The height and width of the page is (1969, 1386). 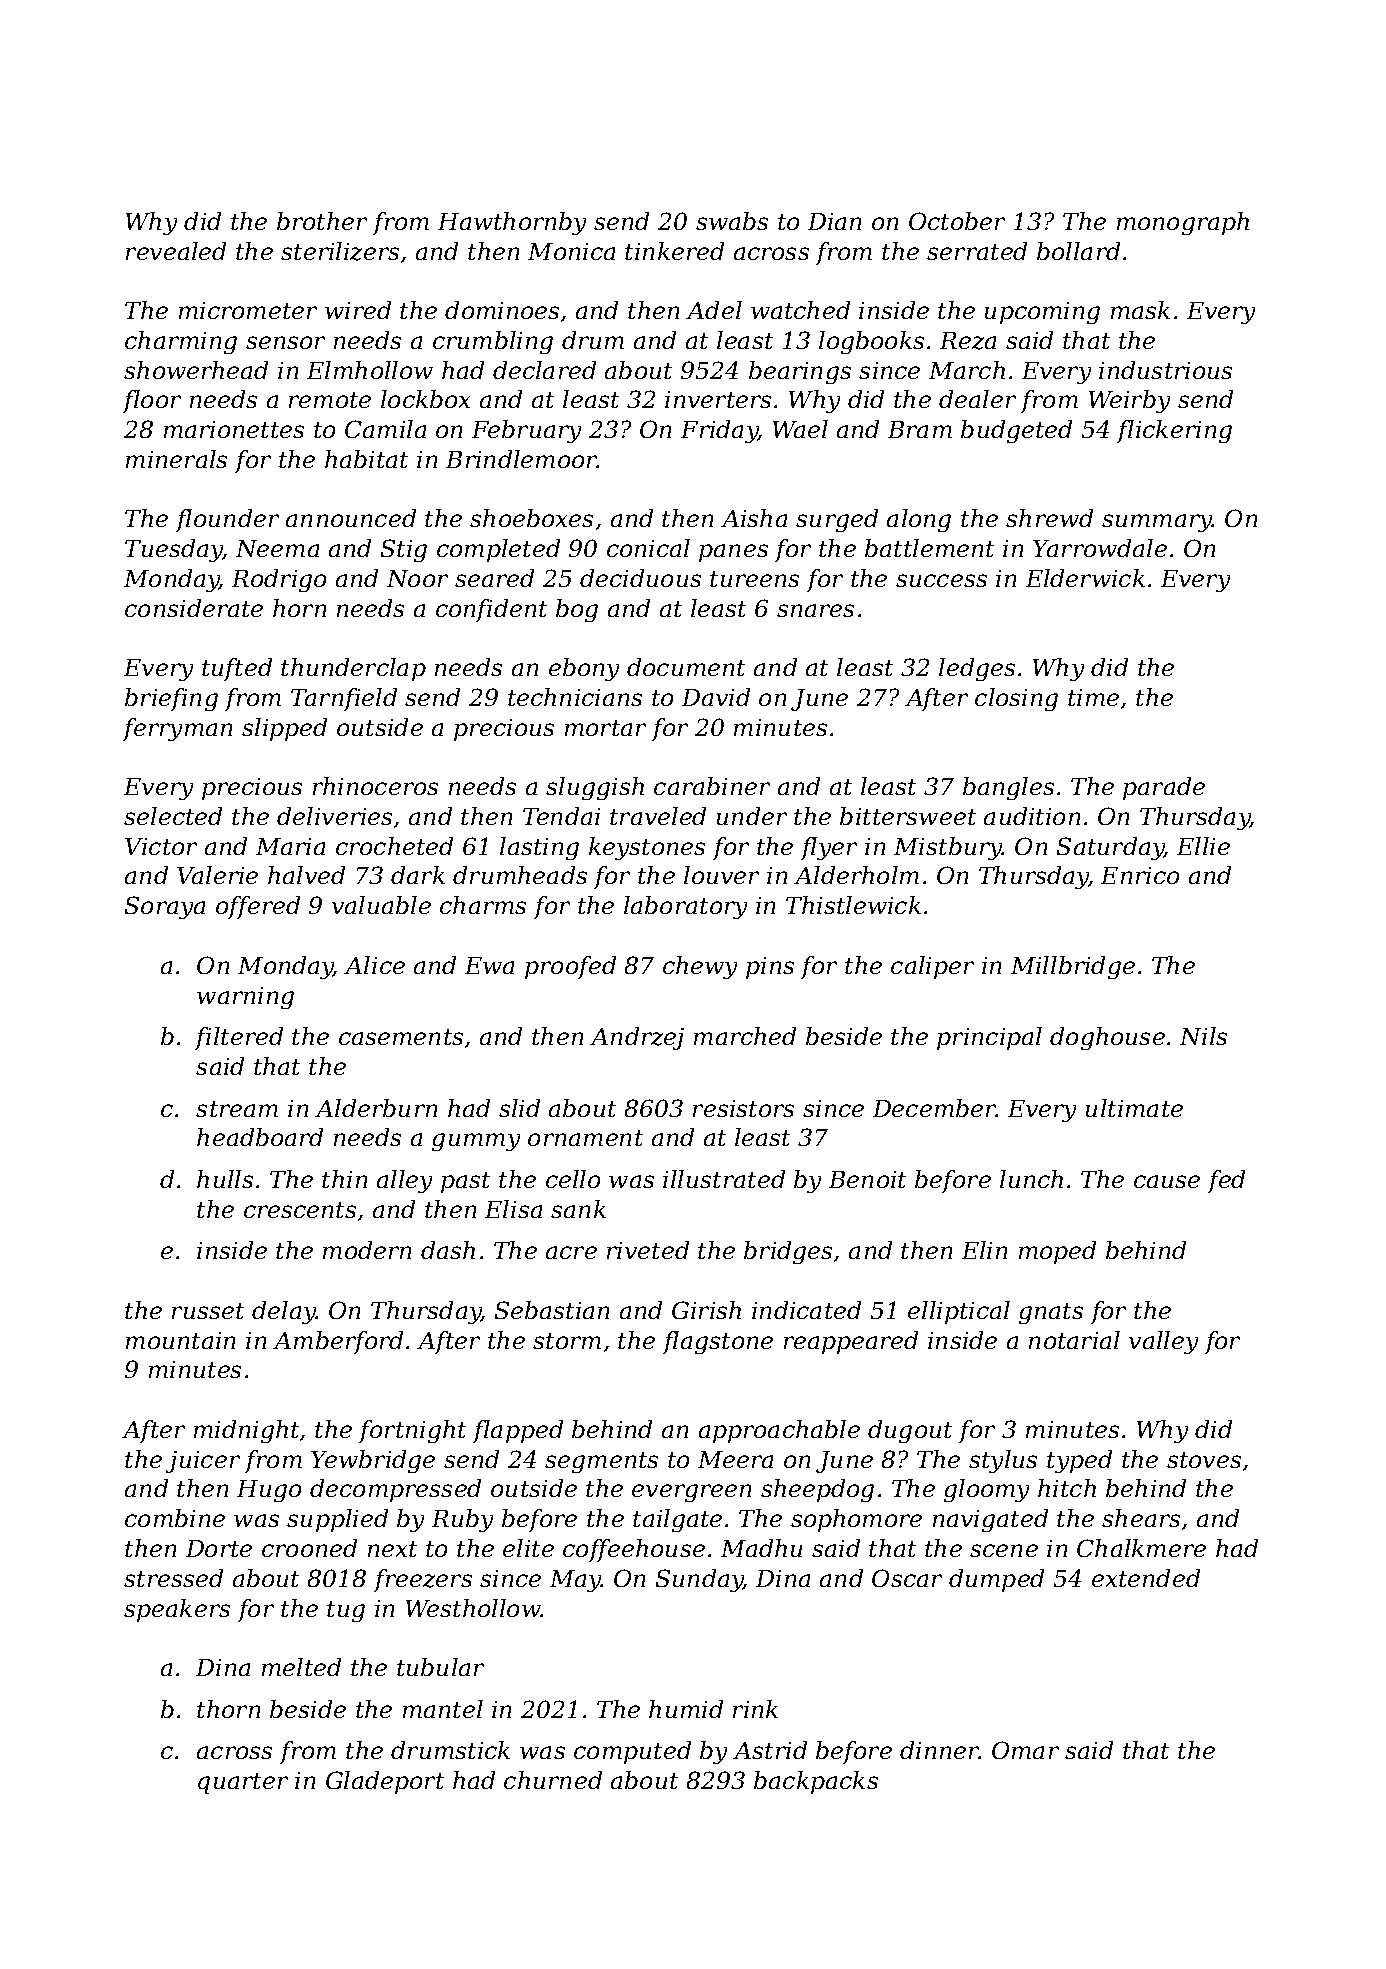 What do you see at coordinates (161, 846) in the page?
I see `Victor` at bounding box center [161, 846].
